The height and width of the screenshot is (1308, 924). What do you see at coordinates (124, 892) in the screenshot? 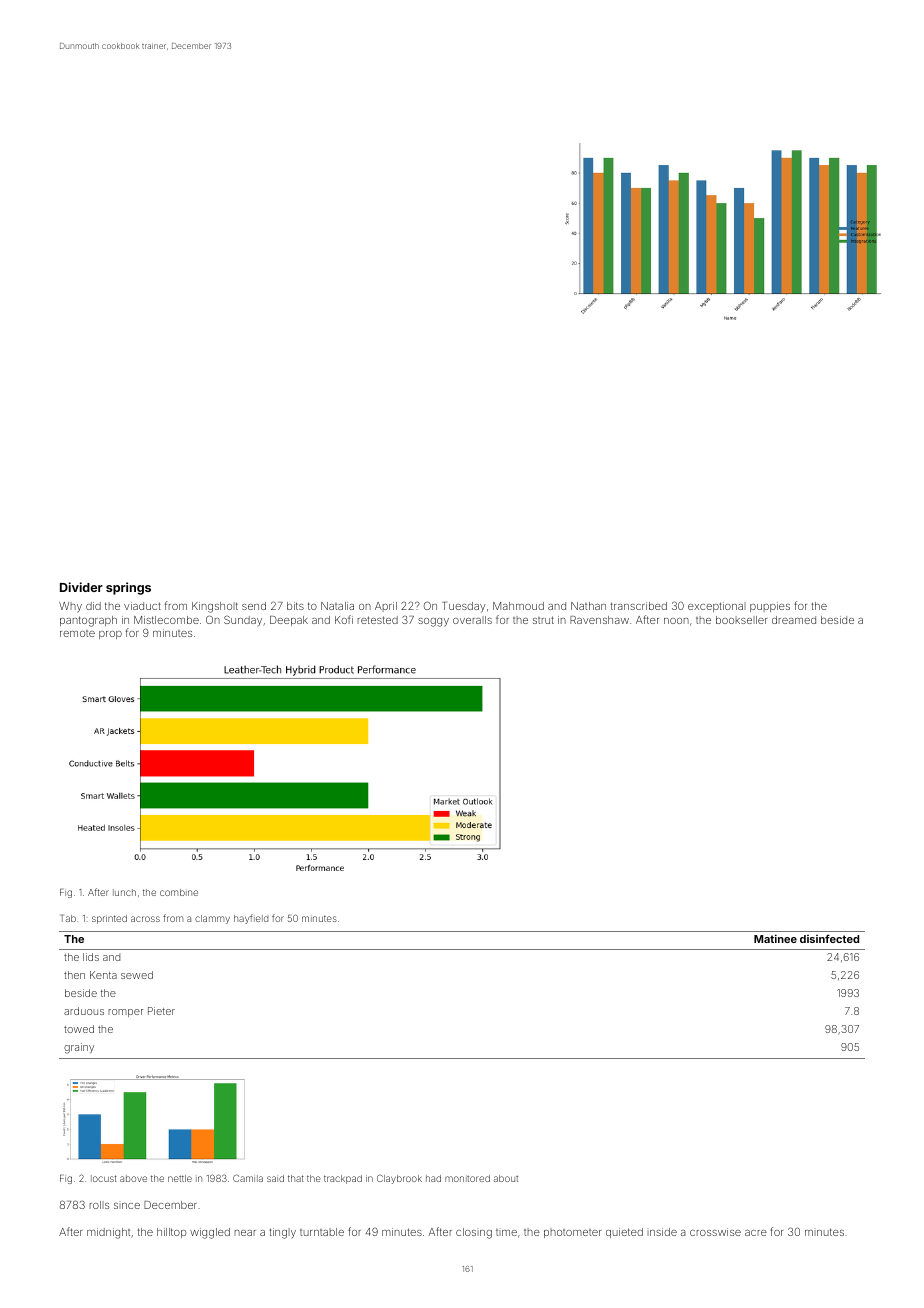
I see `lunch` at bounding box center [124, 892].
